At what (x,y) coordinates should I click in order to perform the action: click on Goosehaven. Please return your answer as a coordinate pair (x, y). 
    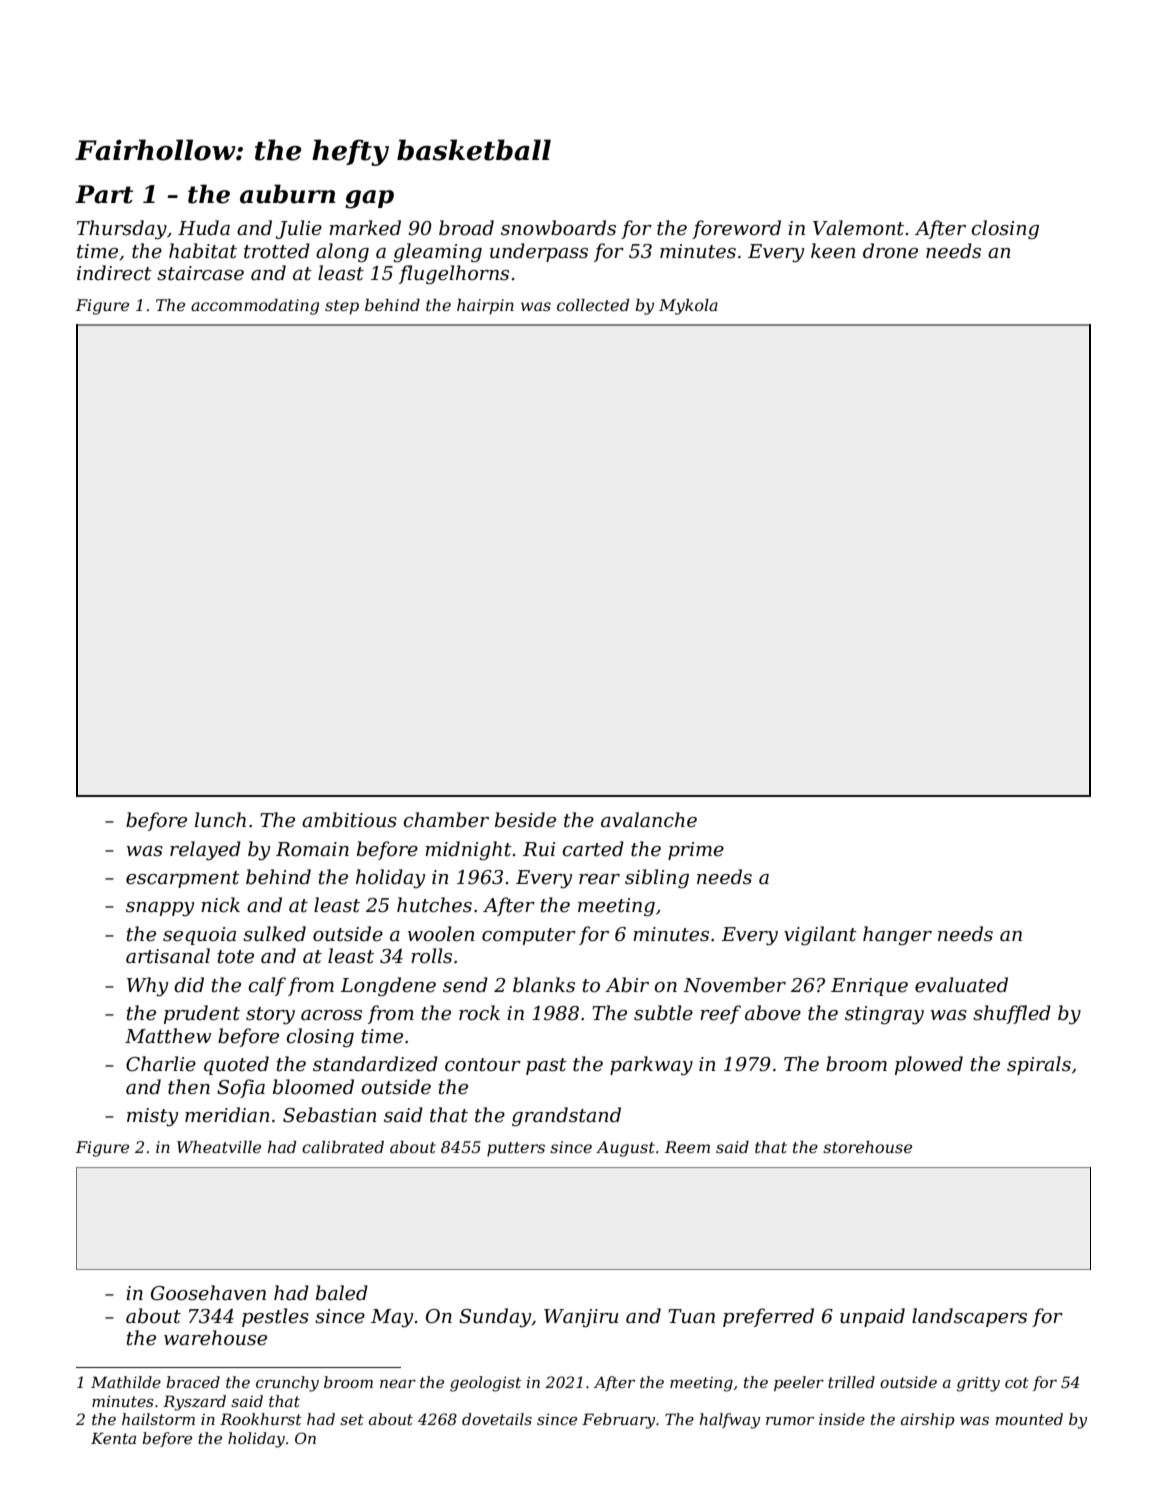
    Looking at the image, I should click on (208, 1293).
